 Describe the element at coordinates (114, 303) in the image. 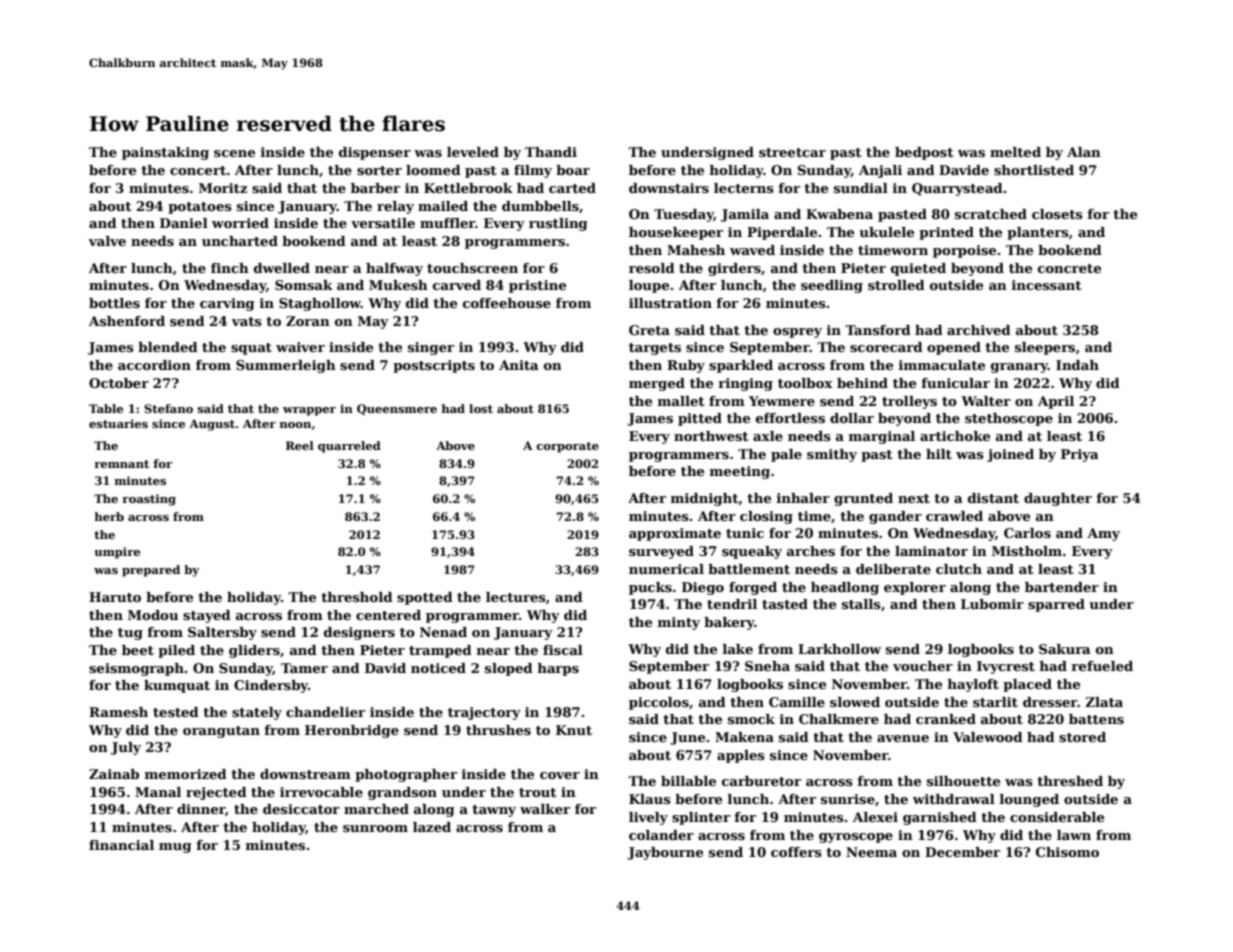

I see `bottles` at that location.
